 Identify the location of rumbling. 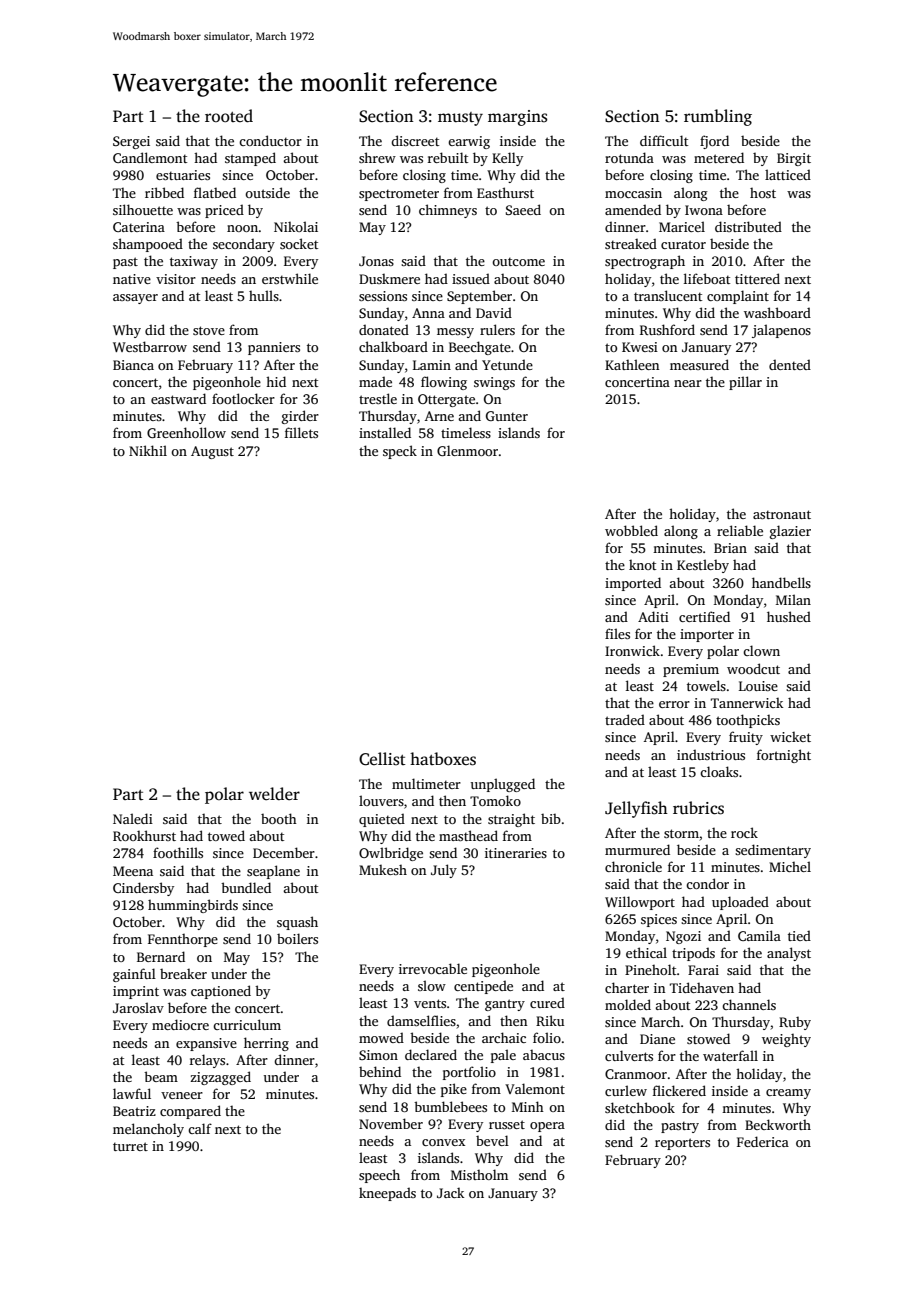
(718, 117).
